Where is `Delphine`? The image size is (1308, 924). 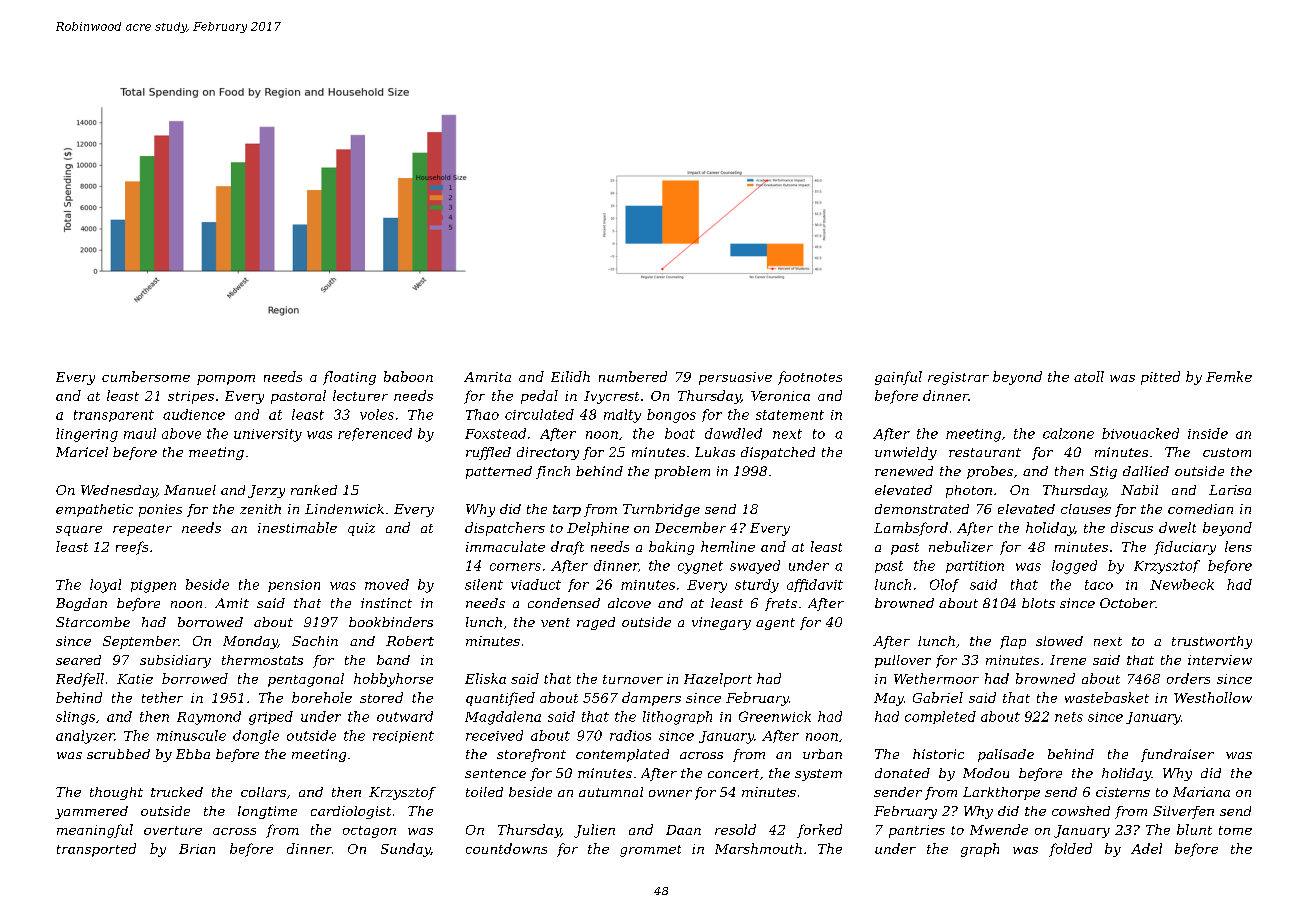
Delphine is located at coordinates (598, 529).
